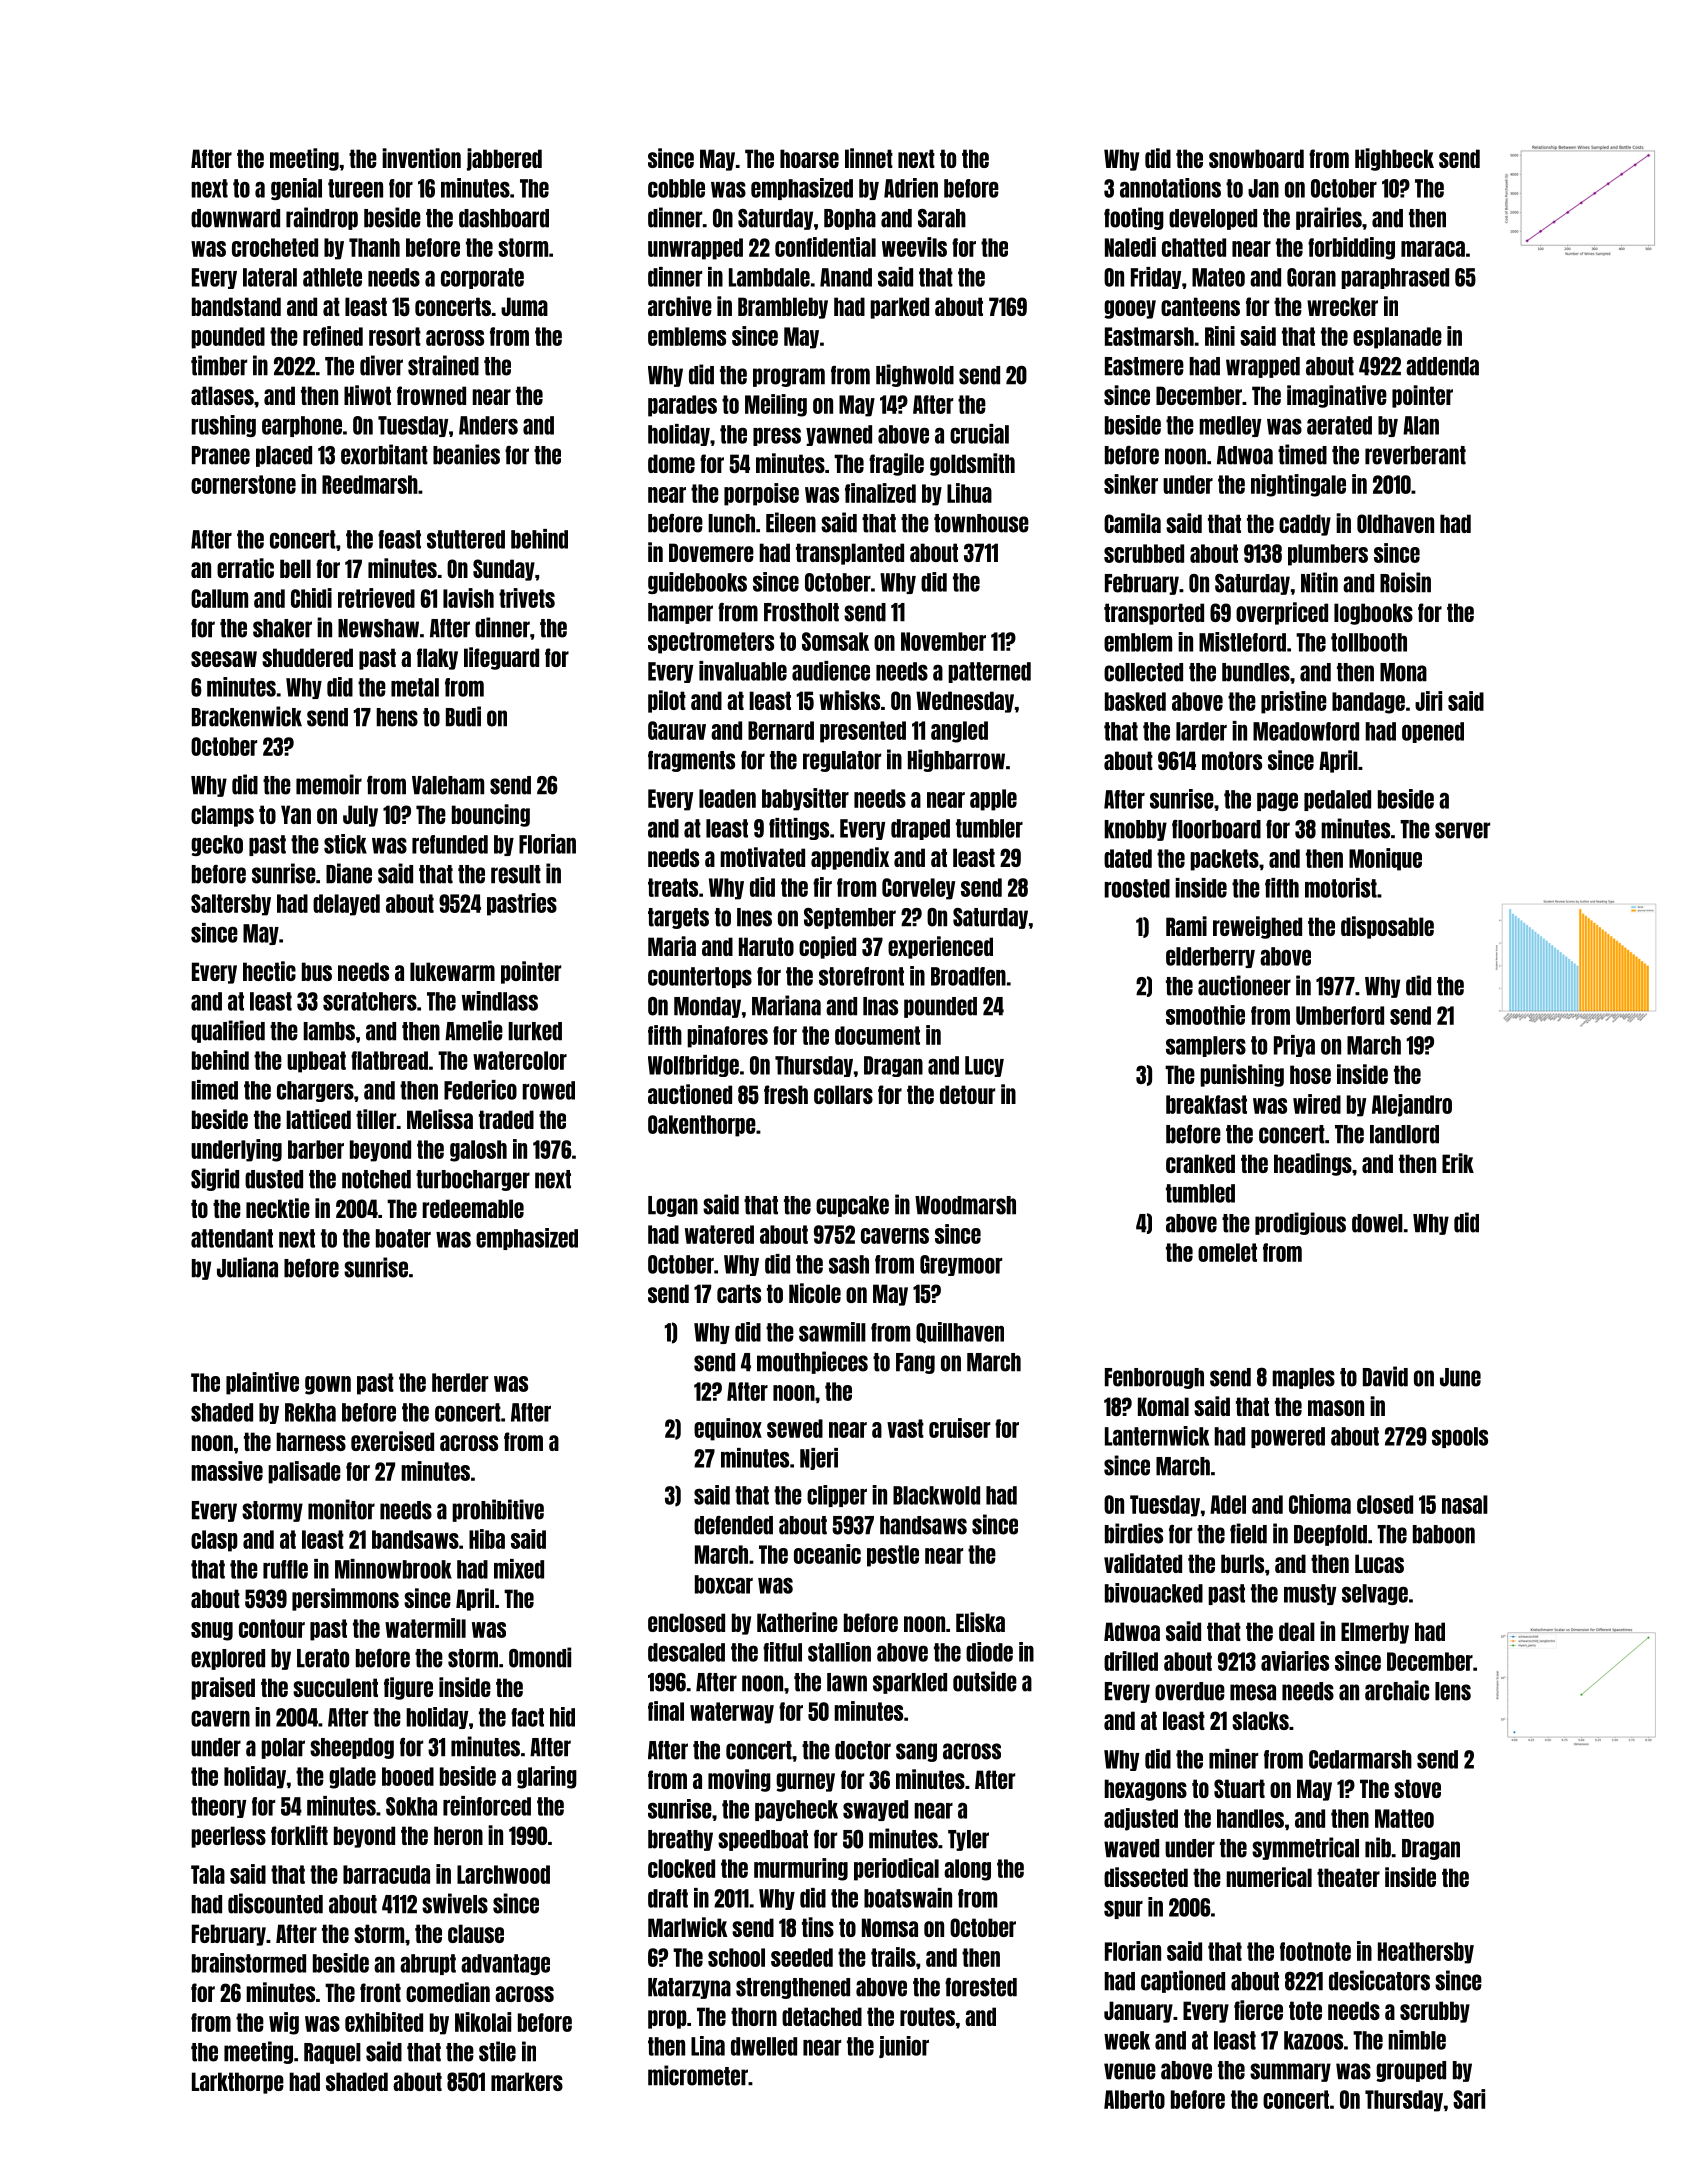  I want to click on targets, so click(678, 918).
